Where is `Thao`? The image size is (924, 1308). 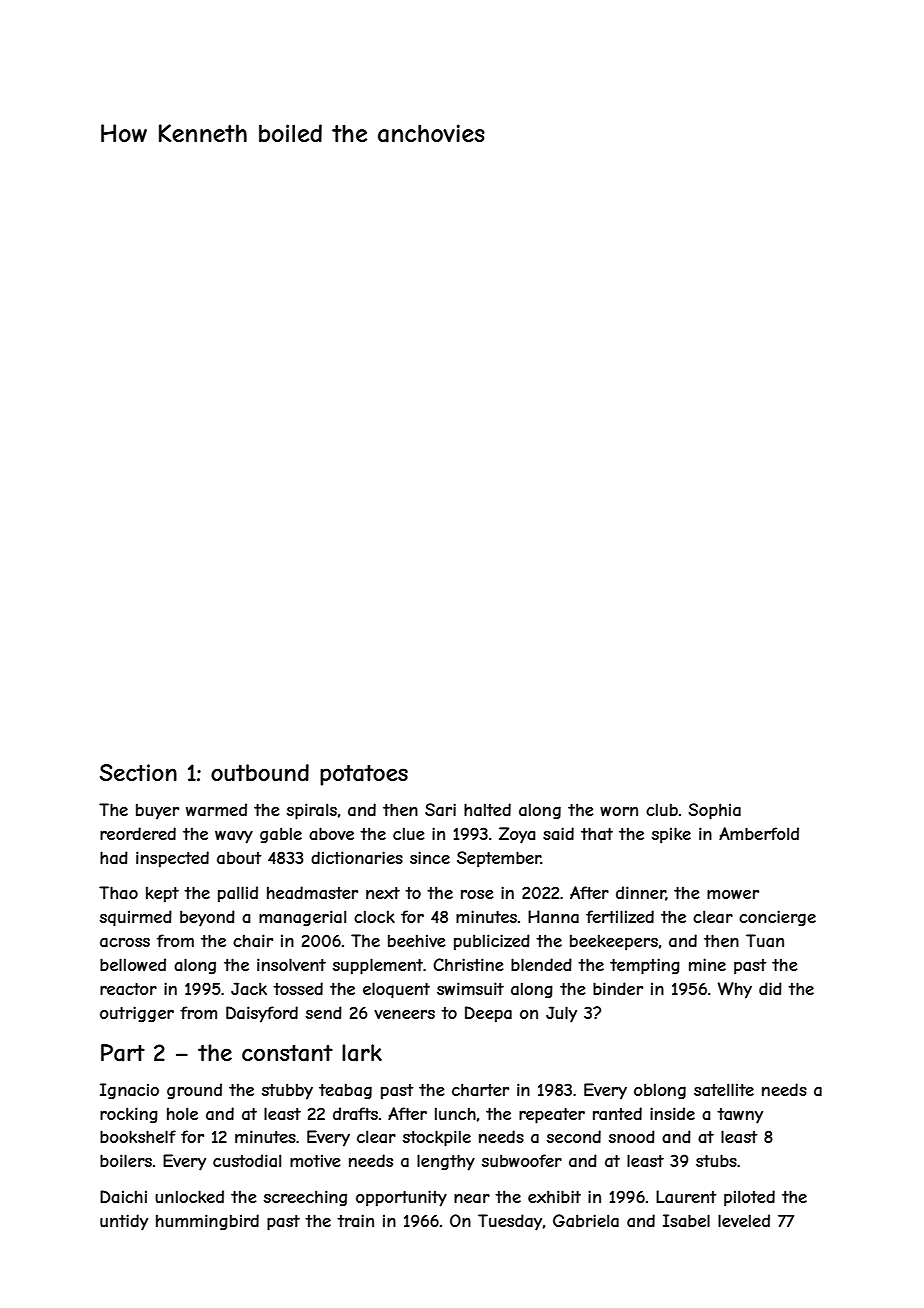
Thao is located at coordinates (118, 892).
